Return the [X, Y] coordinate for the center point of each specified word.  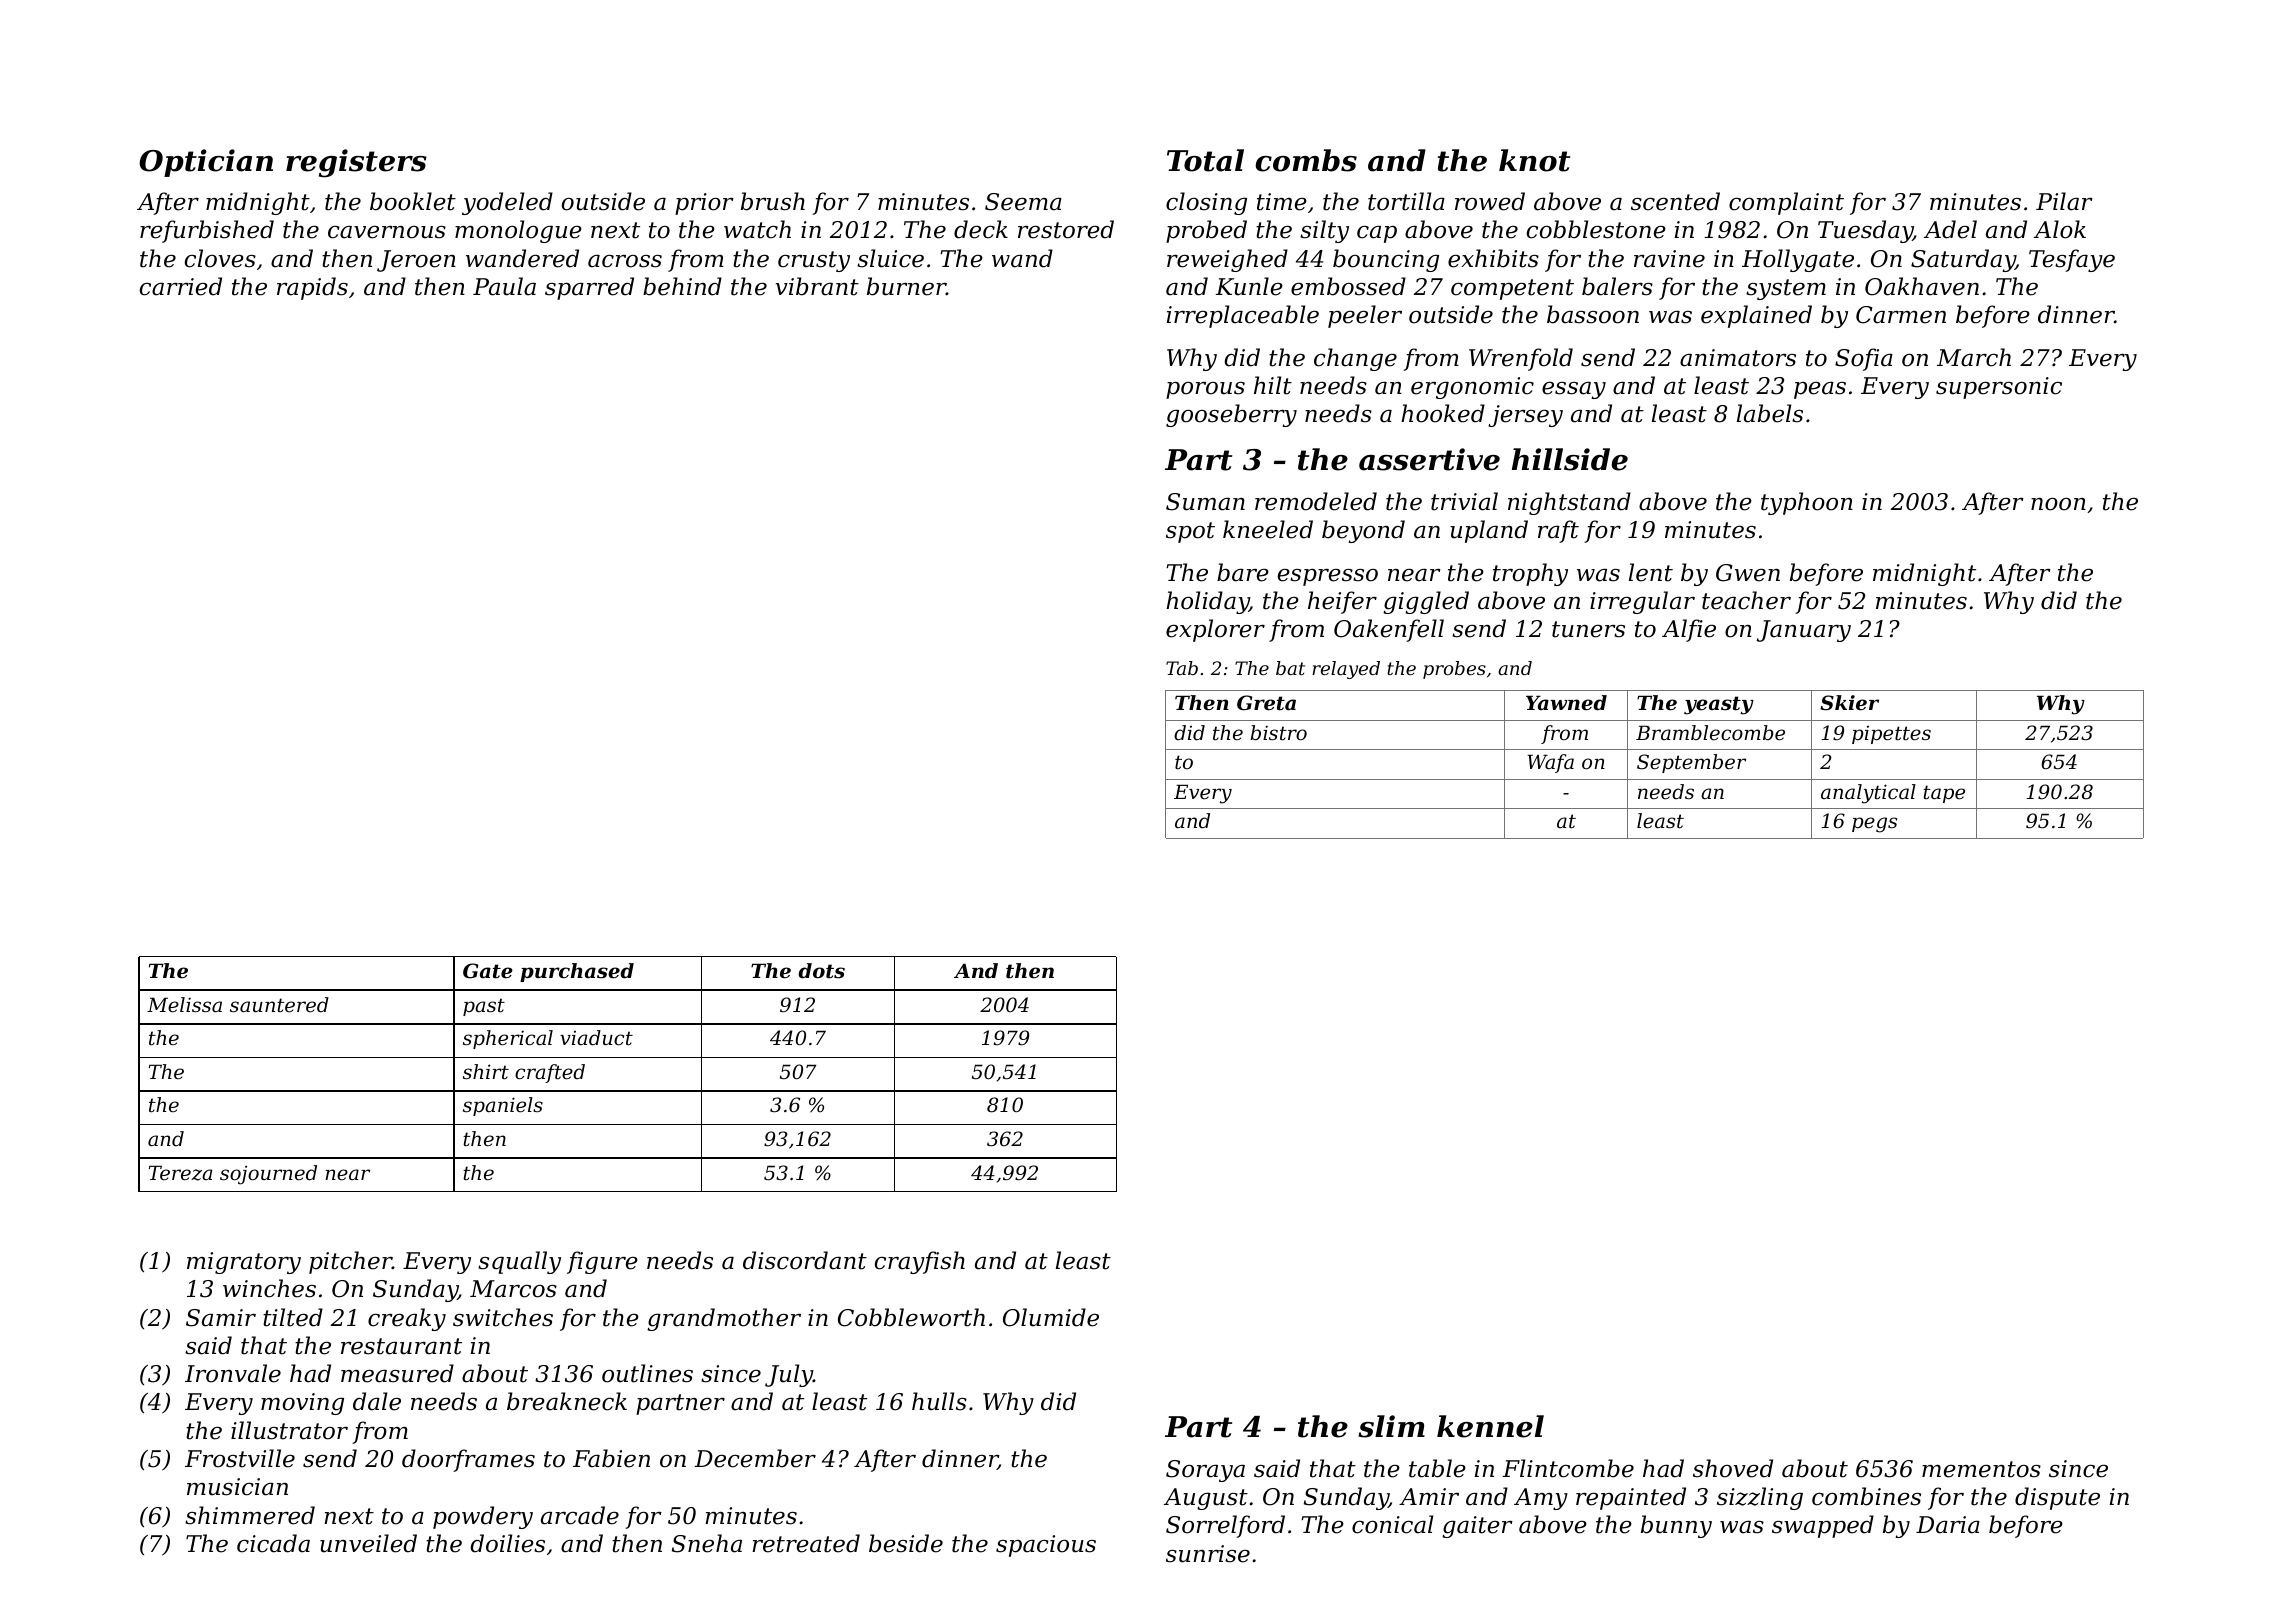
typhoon [1807, 503]
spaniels [503, 1106]
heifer [1342, 602]
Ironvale [233, 1373]
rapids [312, 288]
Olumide [1051, 1317]
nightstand [1569, 503]
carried [181, 286]
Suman [1205, 502]
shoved [1733, 1468]
